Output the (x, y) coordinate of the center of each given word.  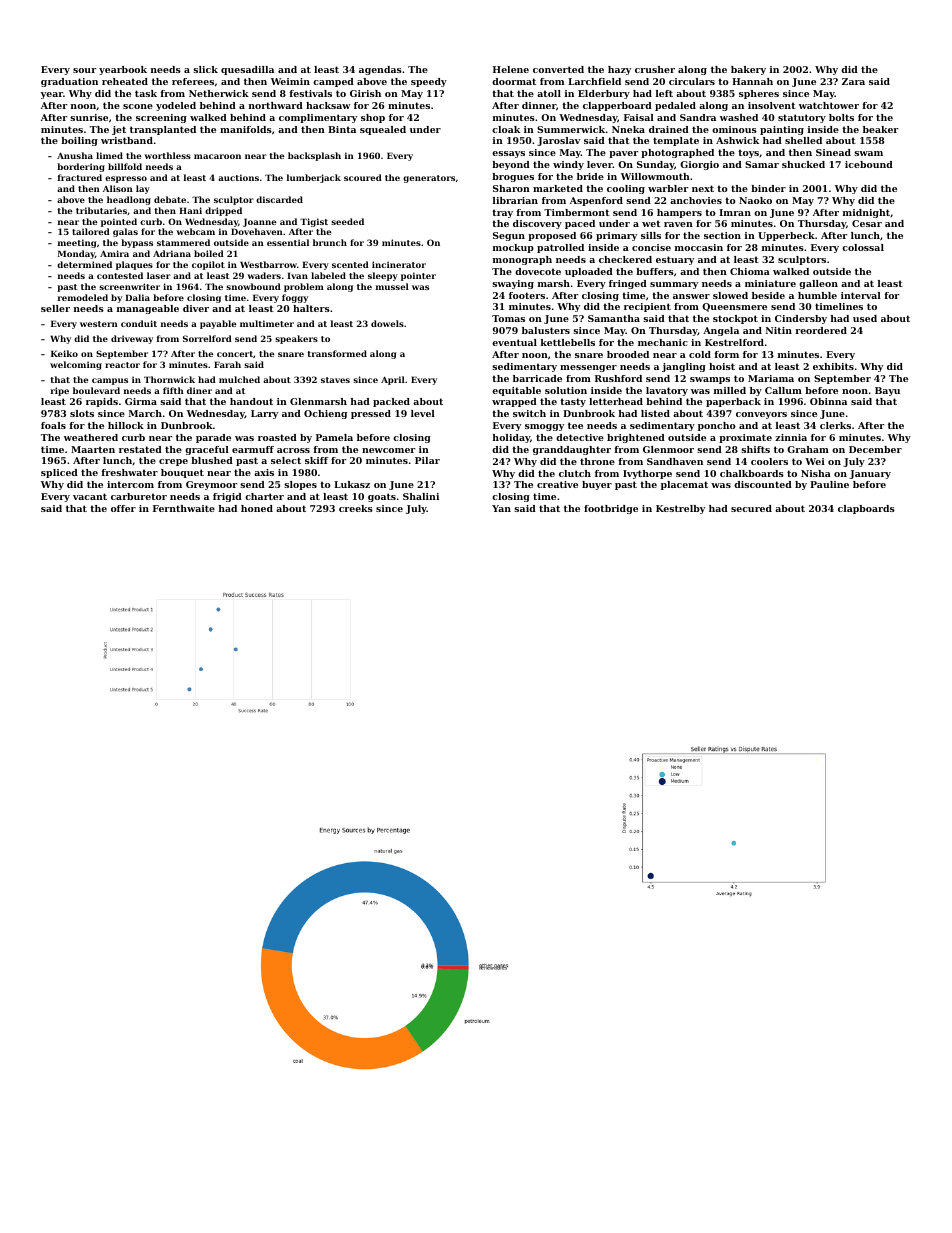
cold (700, 354)
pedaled (675, 106)
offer (123, 508)
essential (288, 242)
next (703, 188)
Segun (509, 236)
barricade (537, 378)
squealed (383, 130)
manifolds (246, 129)
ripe (60, 391)
